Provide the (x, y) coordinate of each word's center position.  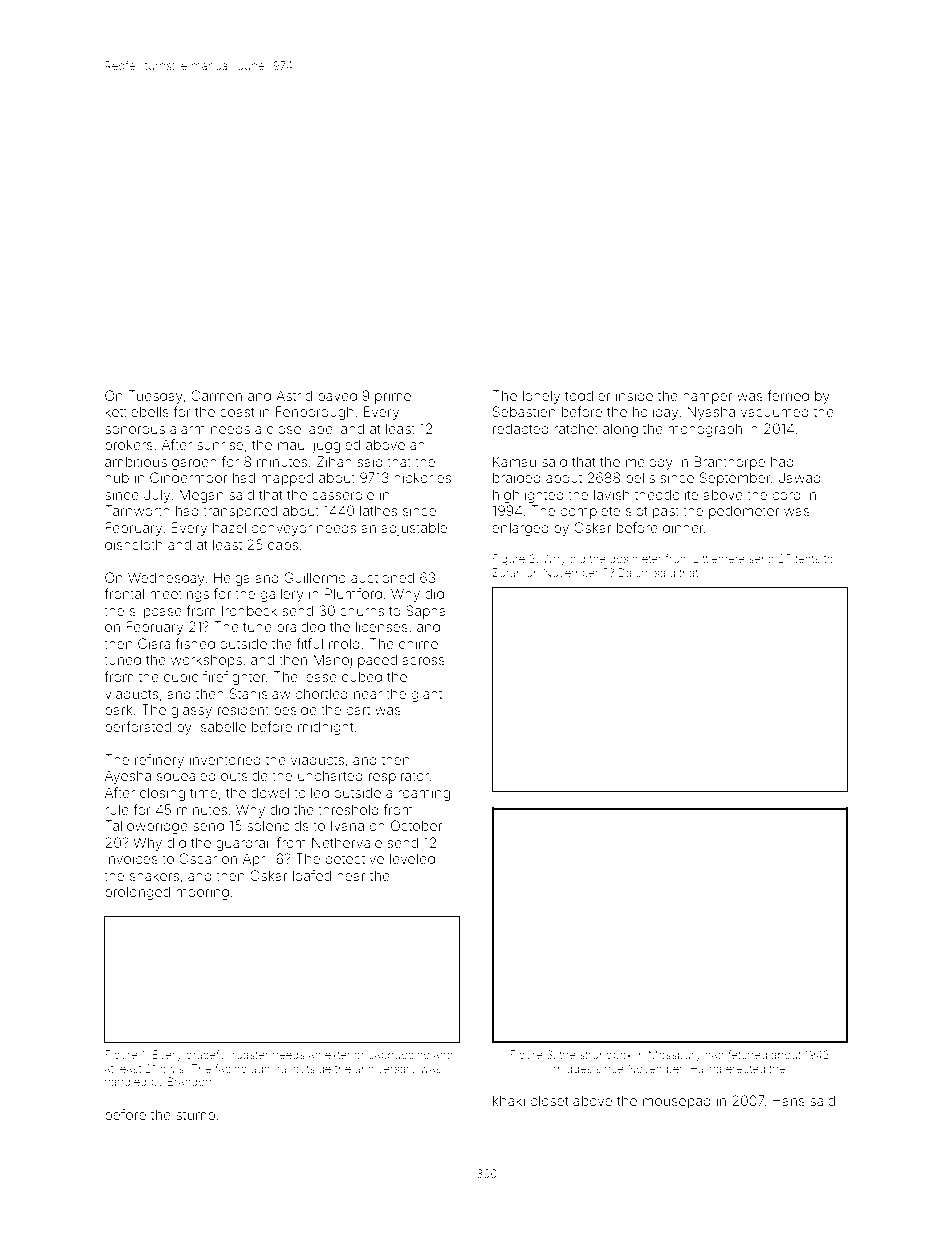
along (620, 430)
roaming (424, 794)
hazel (229, 527)
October (416, 825)
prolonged (137, 893)
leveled (412, 858)
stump (195, 1116)
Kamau (514, 461)
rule (117, 809)
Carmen (216, 395)
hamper (707, 397)
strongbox (606, 1056)
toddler (587, 395)
